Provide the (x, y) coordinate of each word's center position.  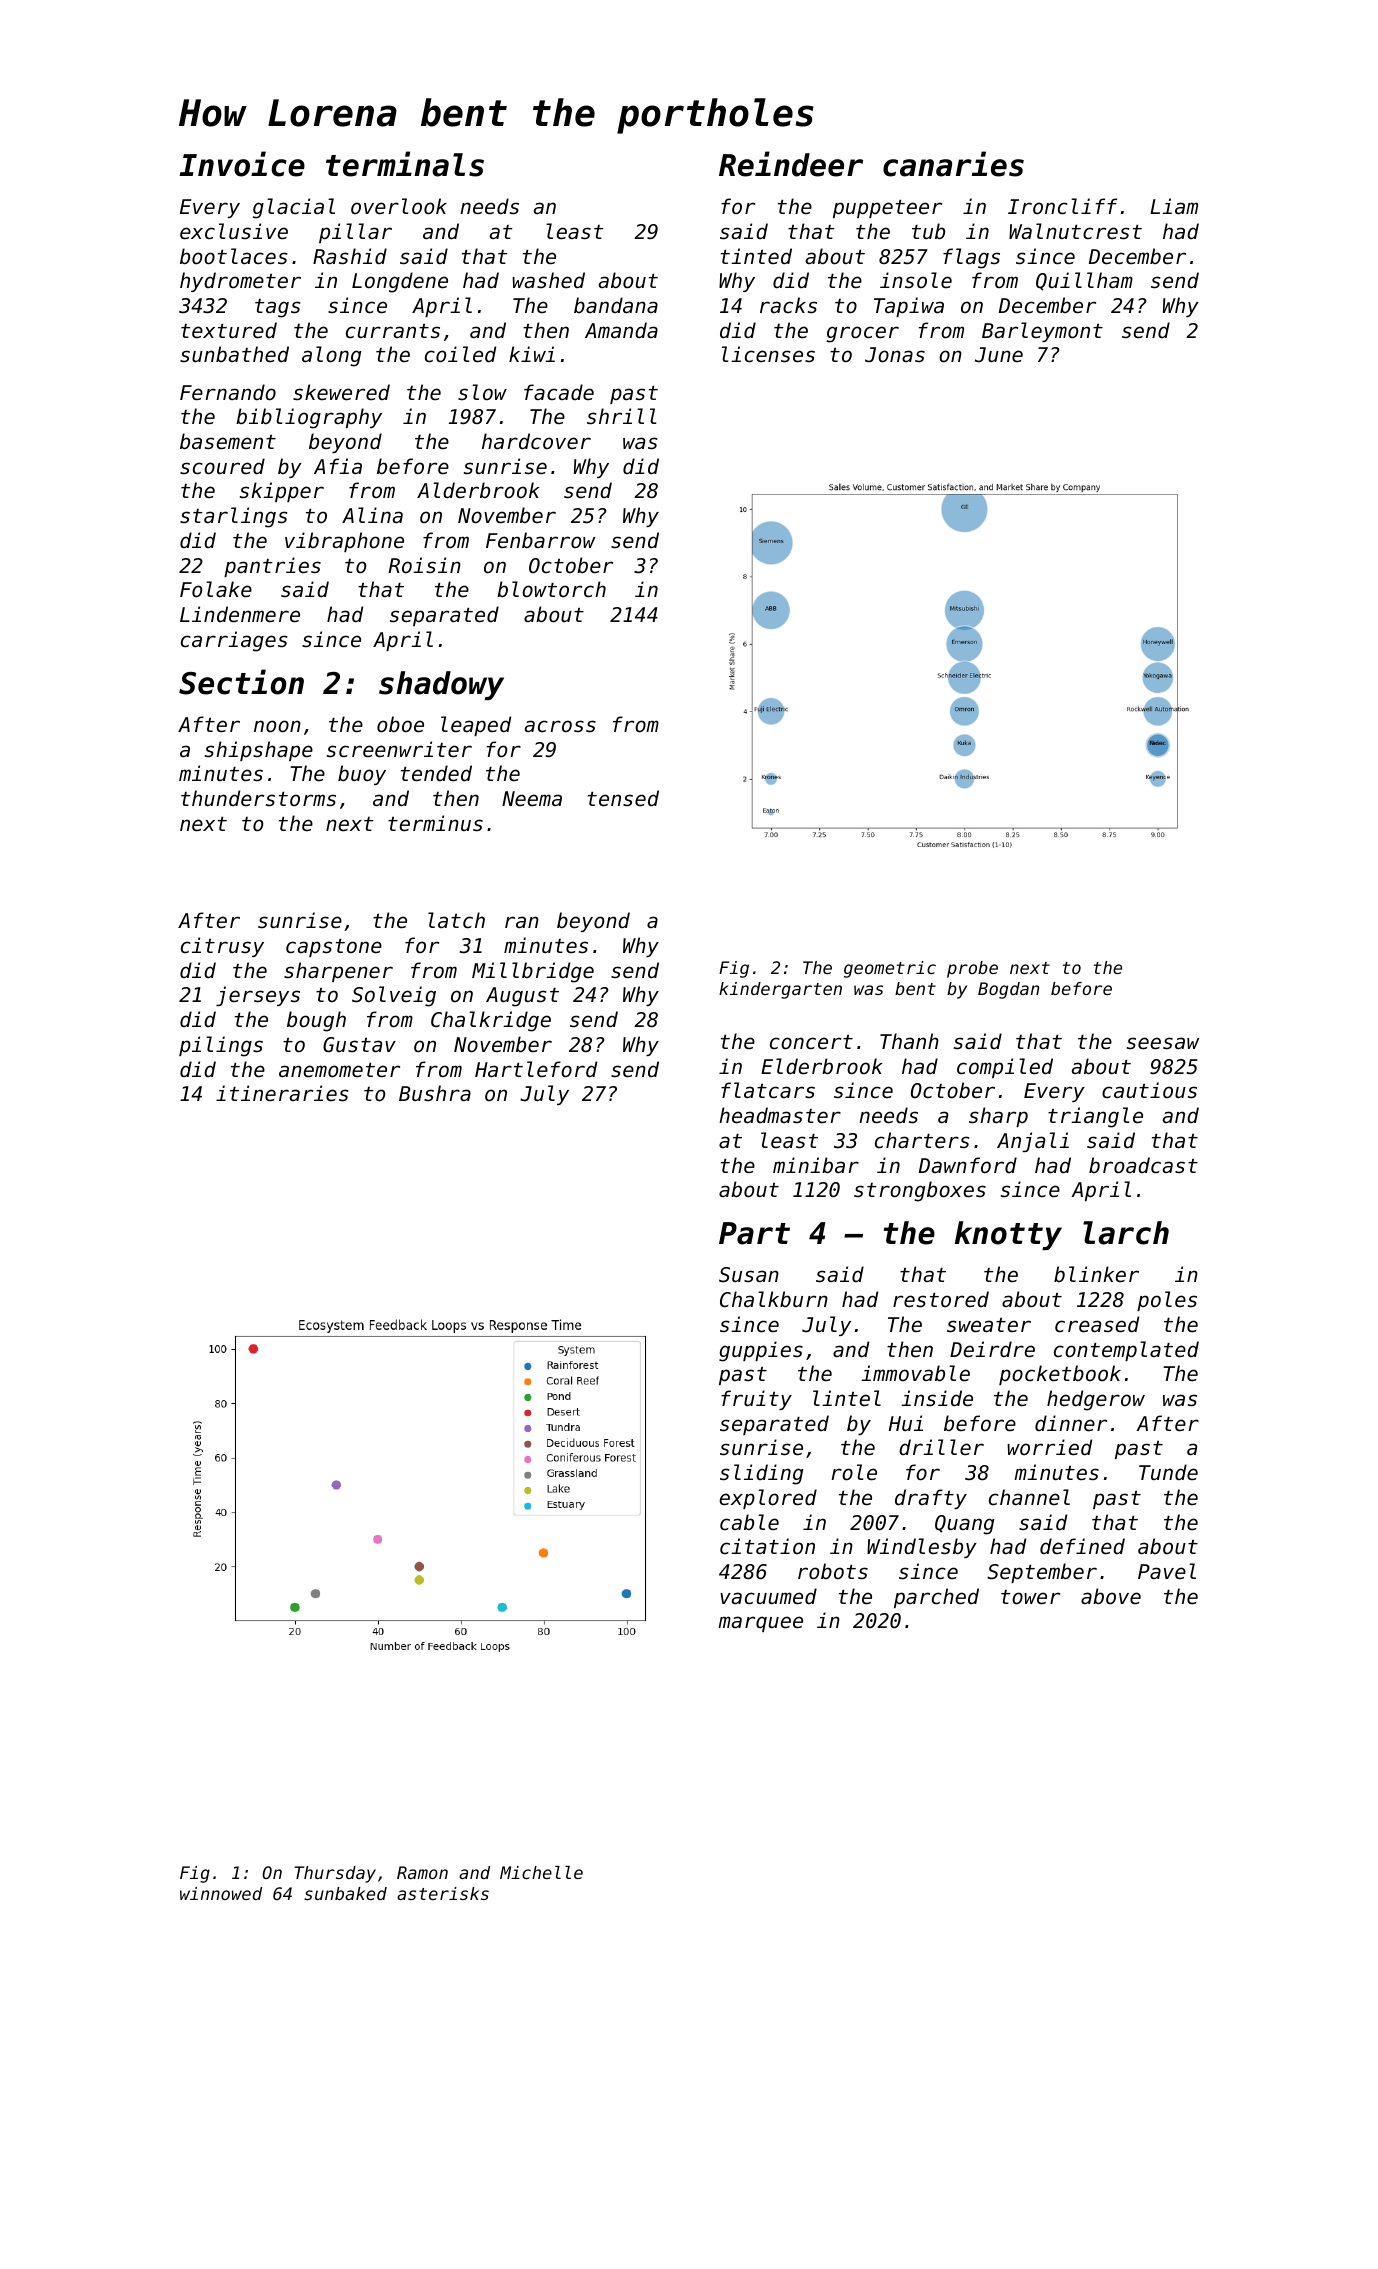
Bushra (435, 1093)
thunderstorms (258, 798)
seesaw (1163, 1043)
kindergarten (780, 990)
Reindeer (791, 164)
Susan (749, 1275)
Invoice (242, 164)
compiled (1005, 1068)
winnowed (221, 1893)
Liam (1174, 206)
